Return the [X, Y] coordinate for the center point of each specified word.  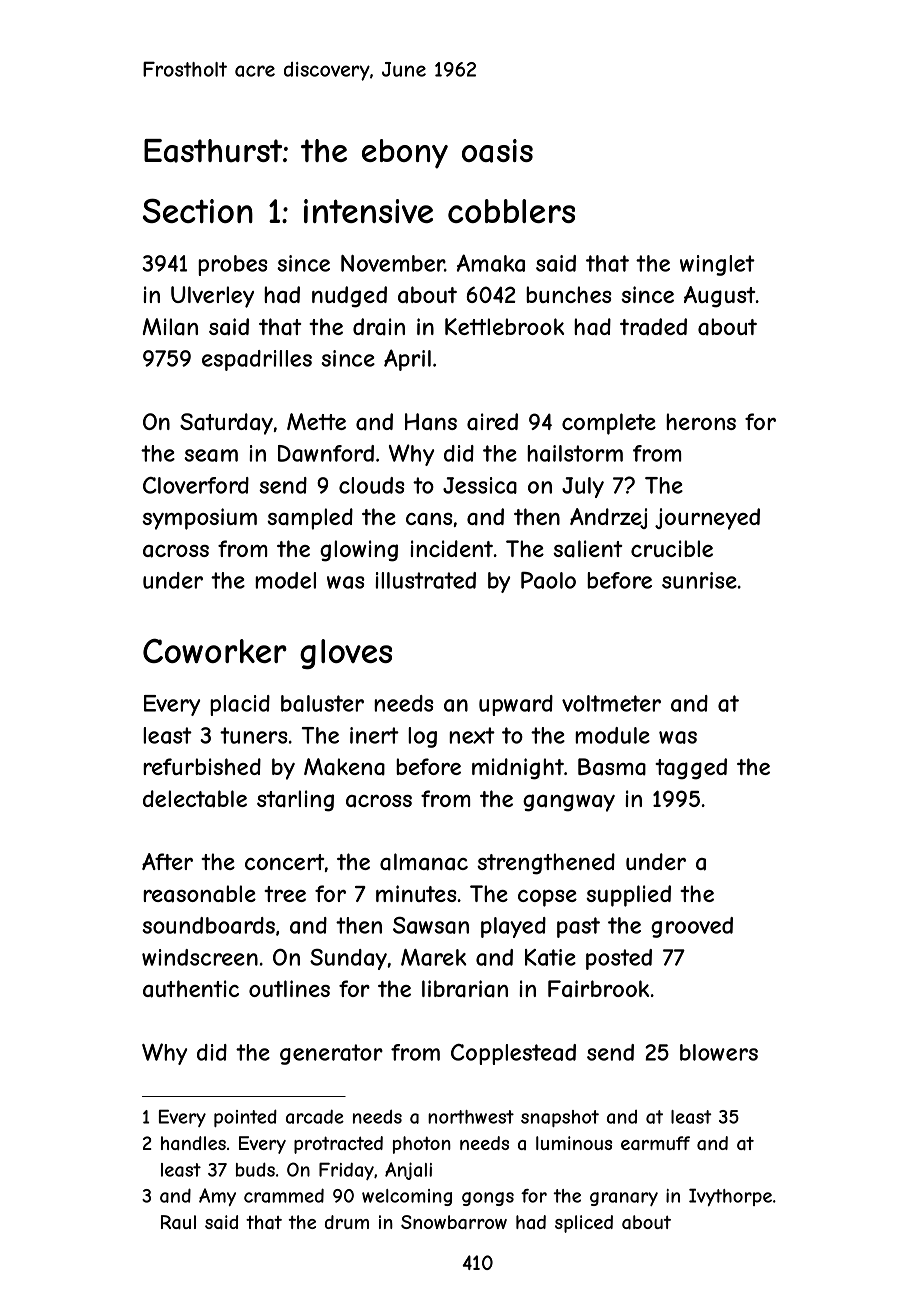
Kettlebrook [504, 326]
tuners [254, 735]
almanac [424, 862]
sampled [310, 519]
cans [429, 519]
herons [701, 421]
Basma [612, 767]
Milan [170, 327]
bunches [568, 294]
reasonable [199, 894]
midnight [518, 769]
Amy [217, 1197]
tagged [691, 769]
